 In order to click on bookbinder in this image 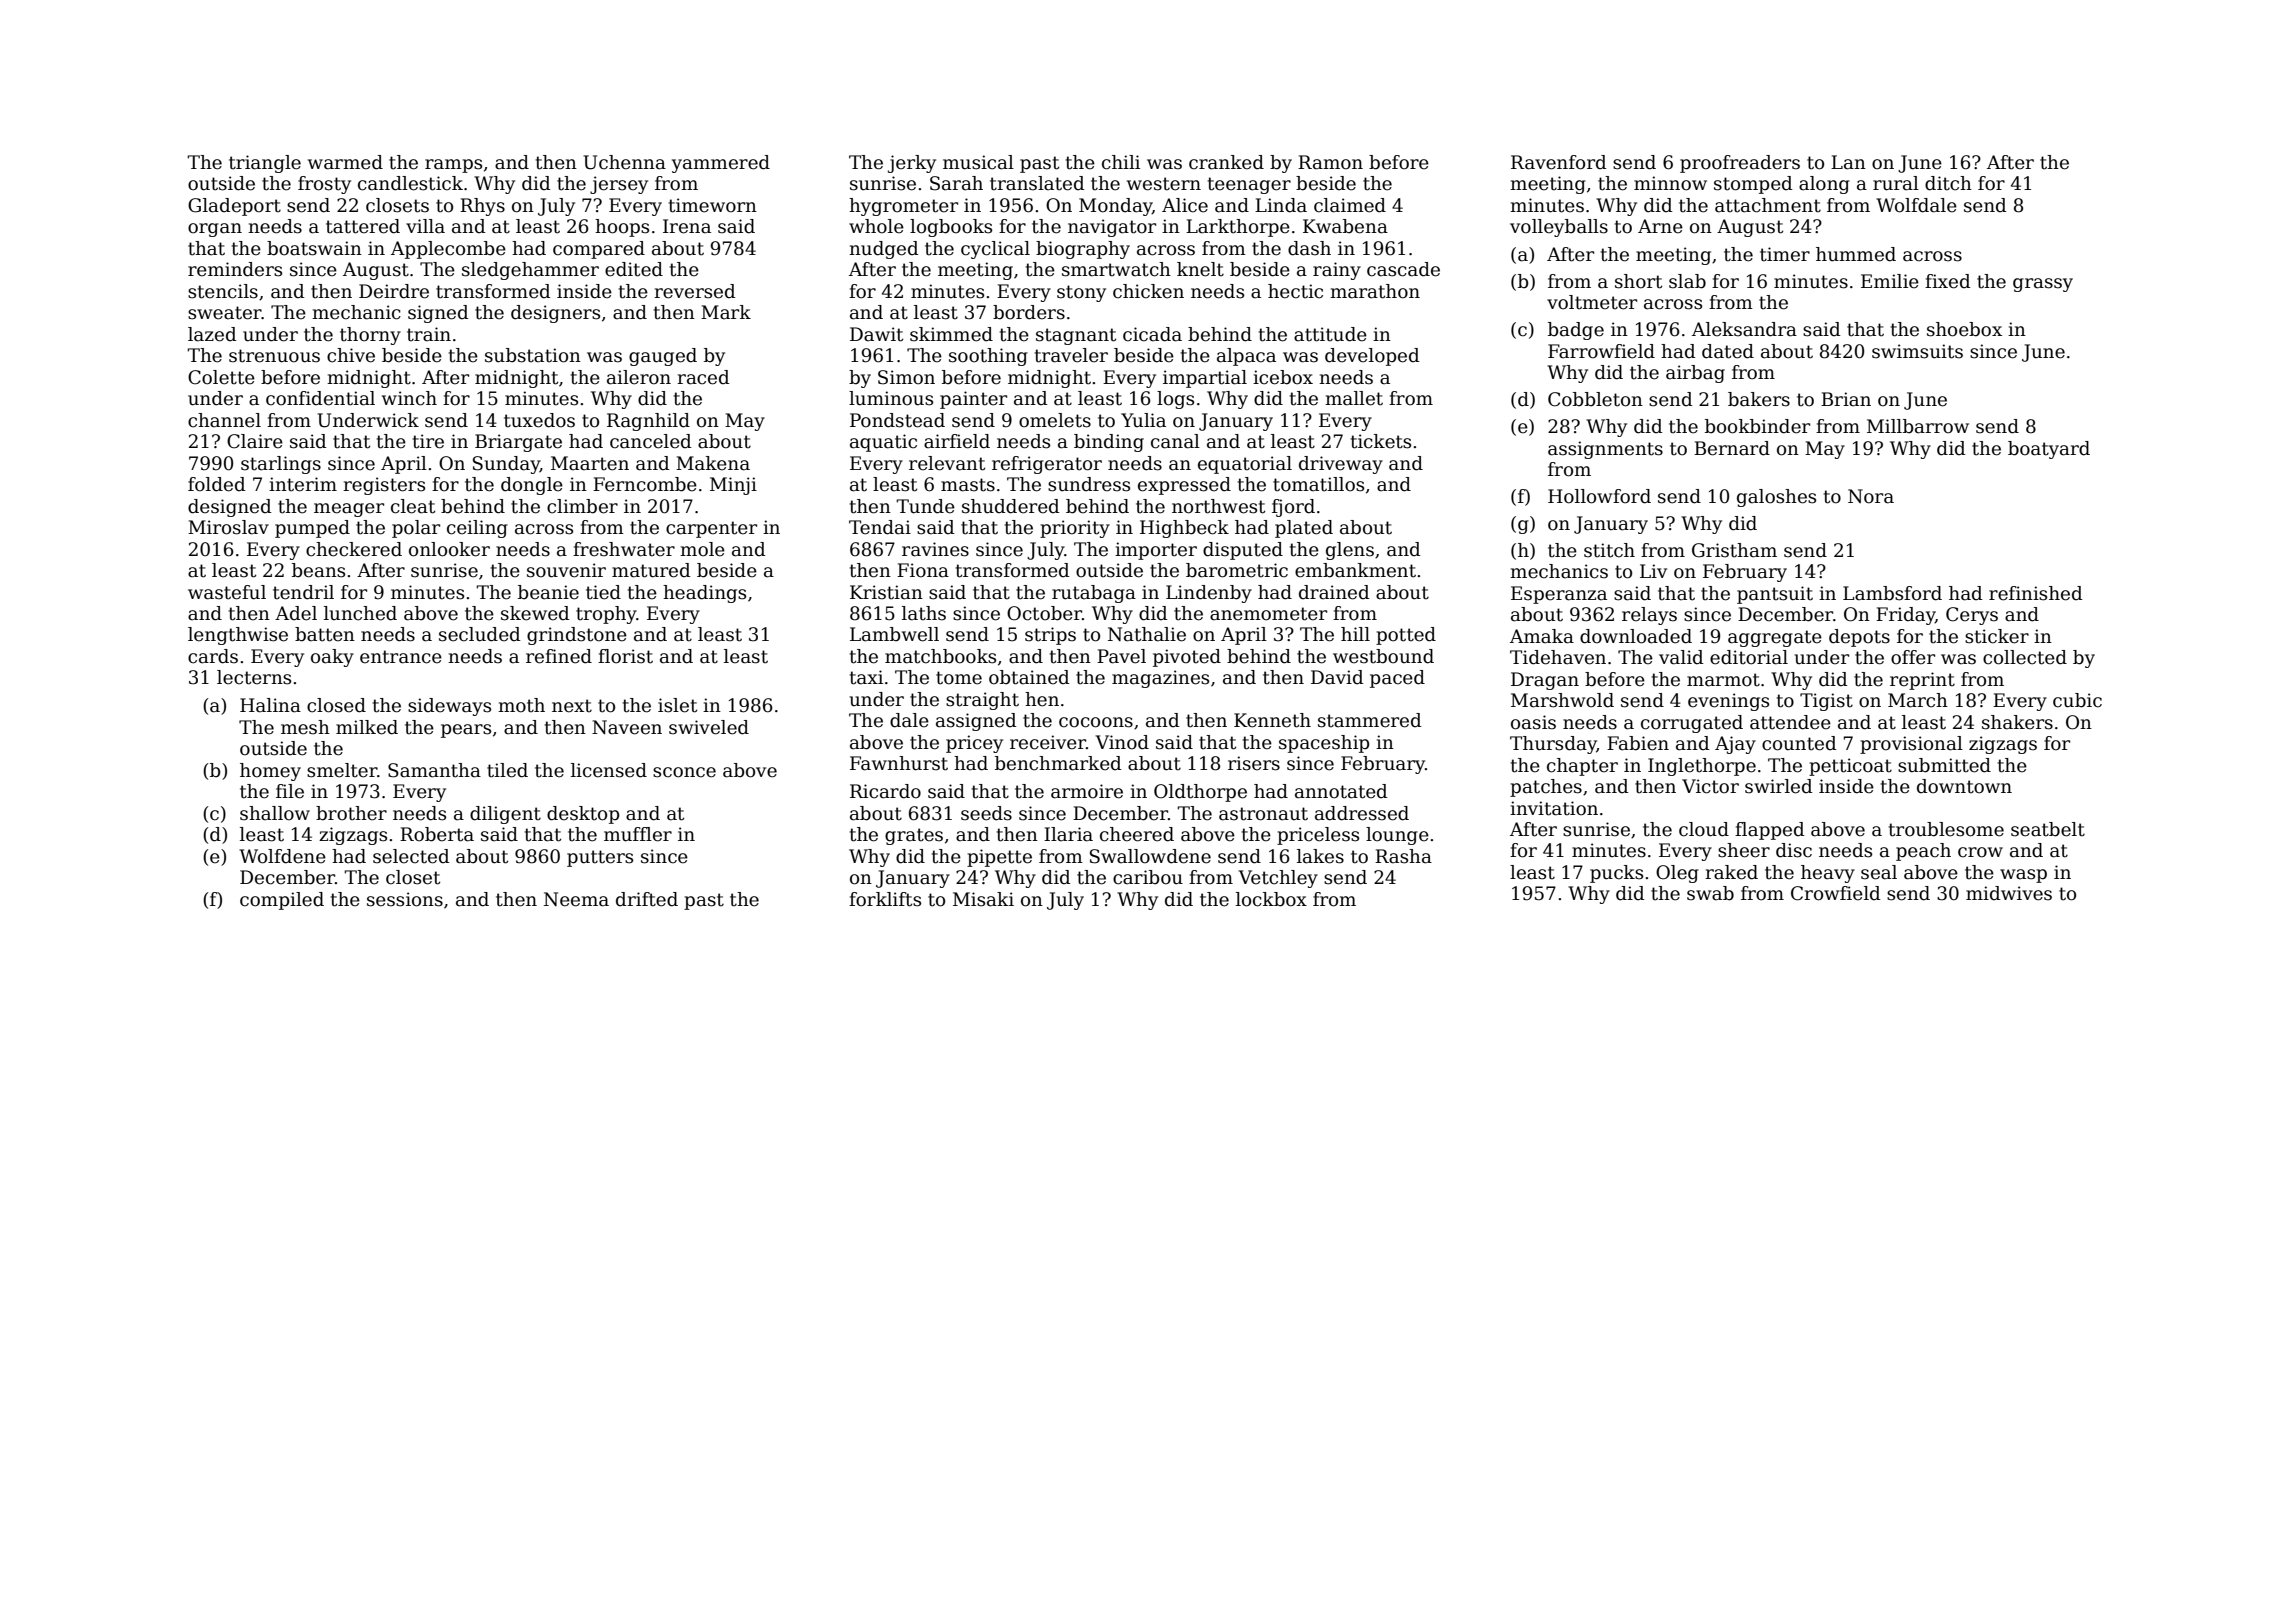, I will do `click(1757, 426)`.
